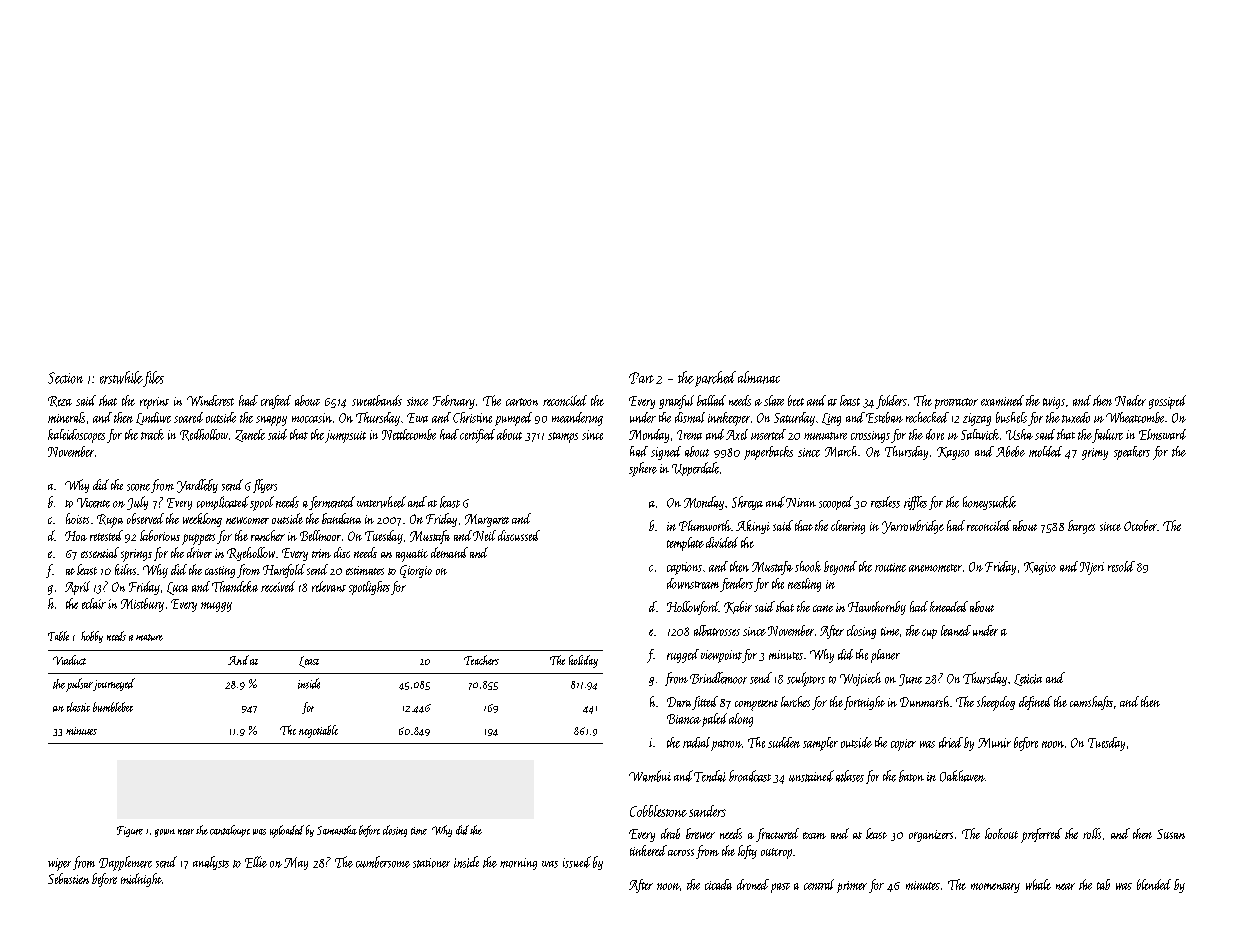  I want to click on springs, so click(136, 555).
